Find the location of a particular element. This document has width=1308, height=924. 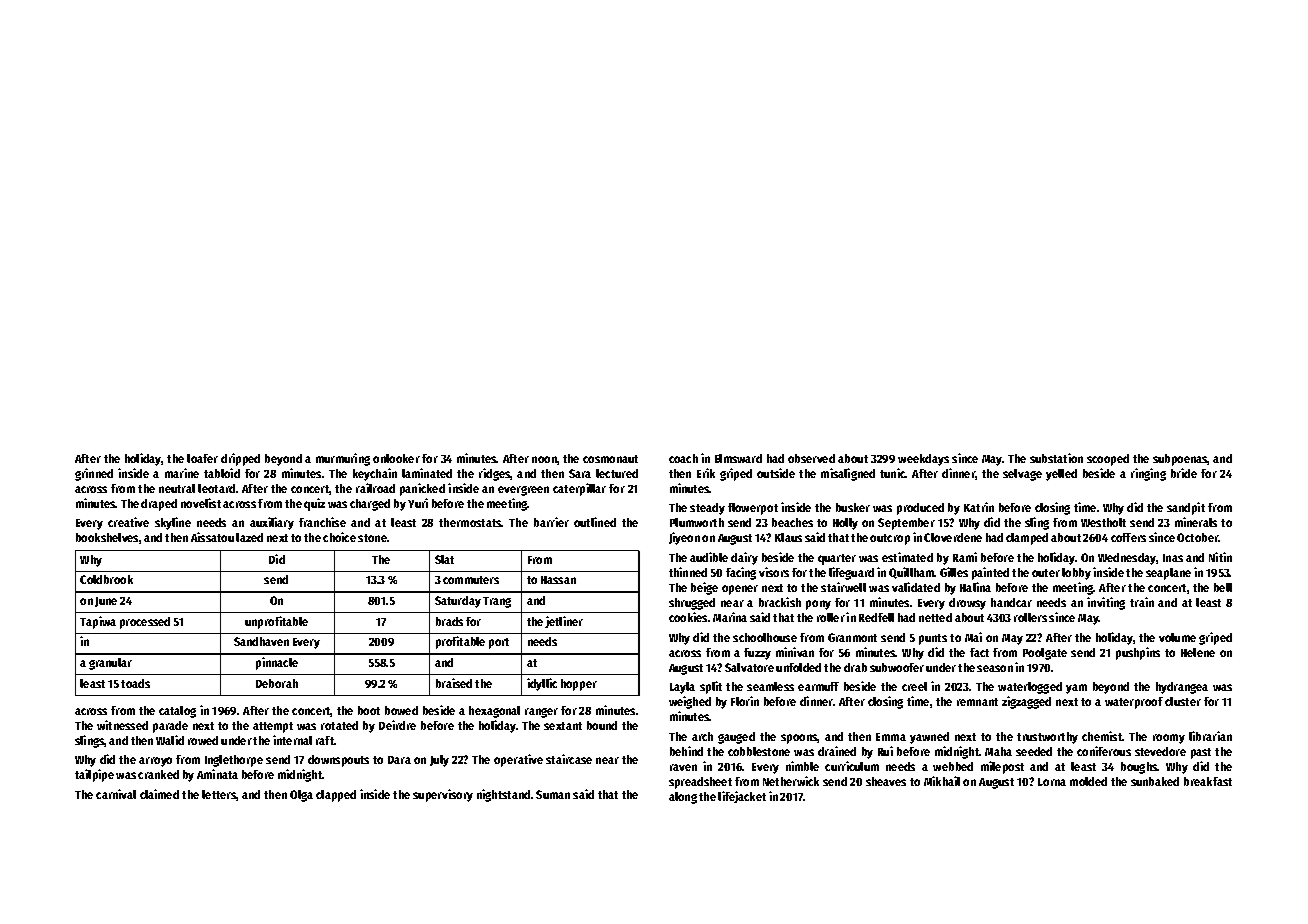

bride is located at coordinates (1184, 473).
